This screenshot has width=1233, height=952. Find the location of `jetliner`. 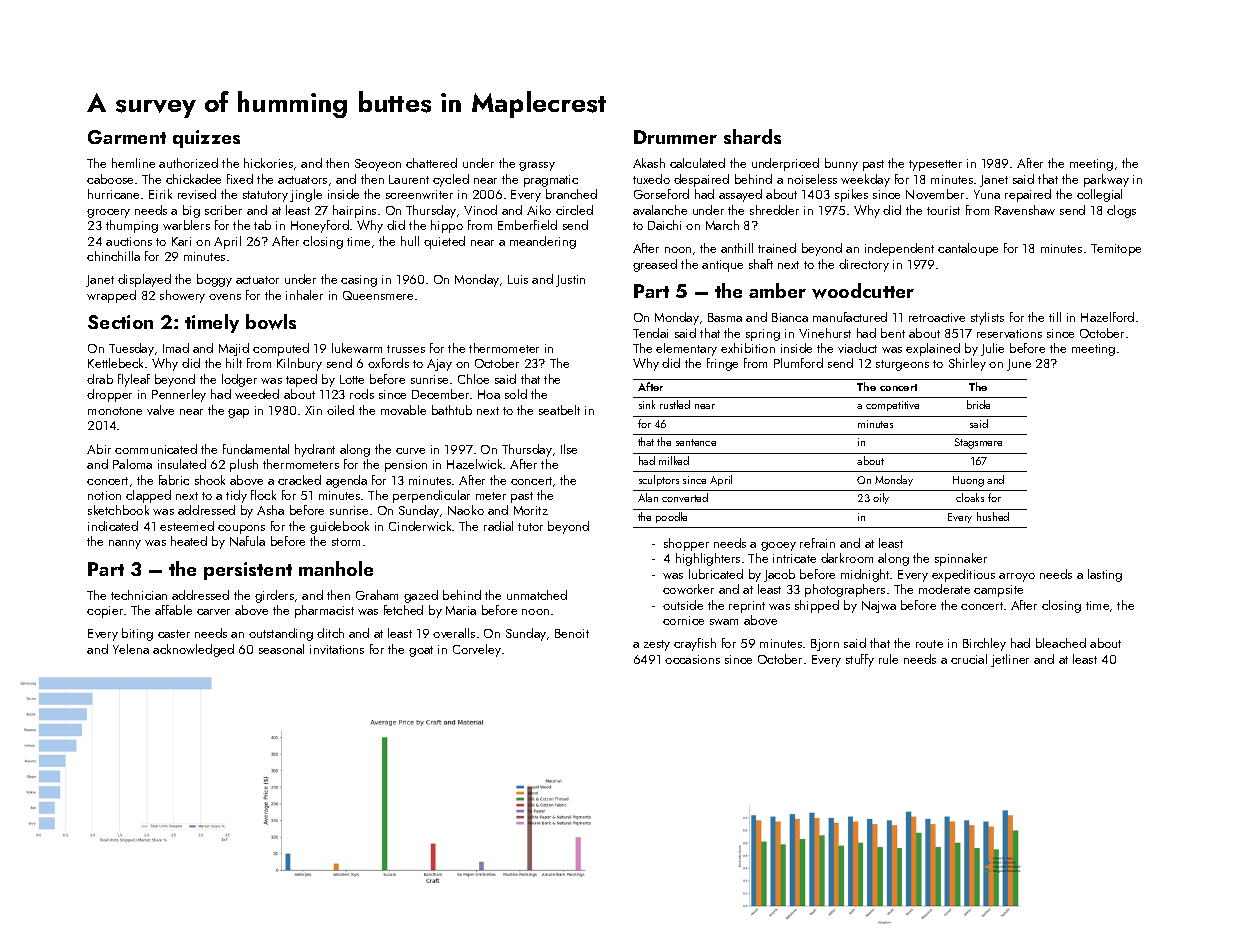

jetliner is located at coordinates (1010, 660).
